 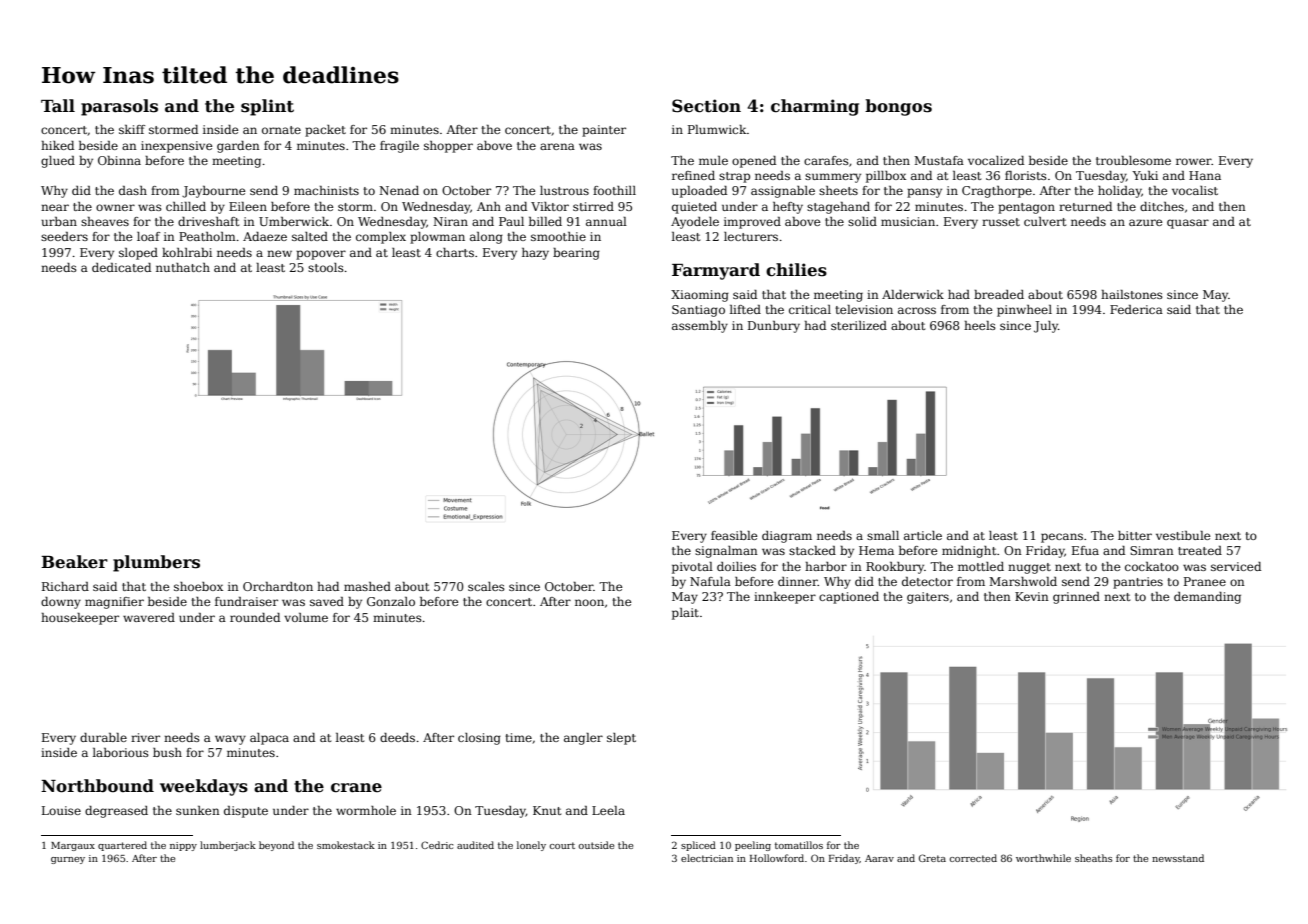 What do you see at coordinates (80, 619) in the document?
I see `housekeeper` at bounding box center [80, 619].
